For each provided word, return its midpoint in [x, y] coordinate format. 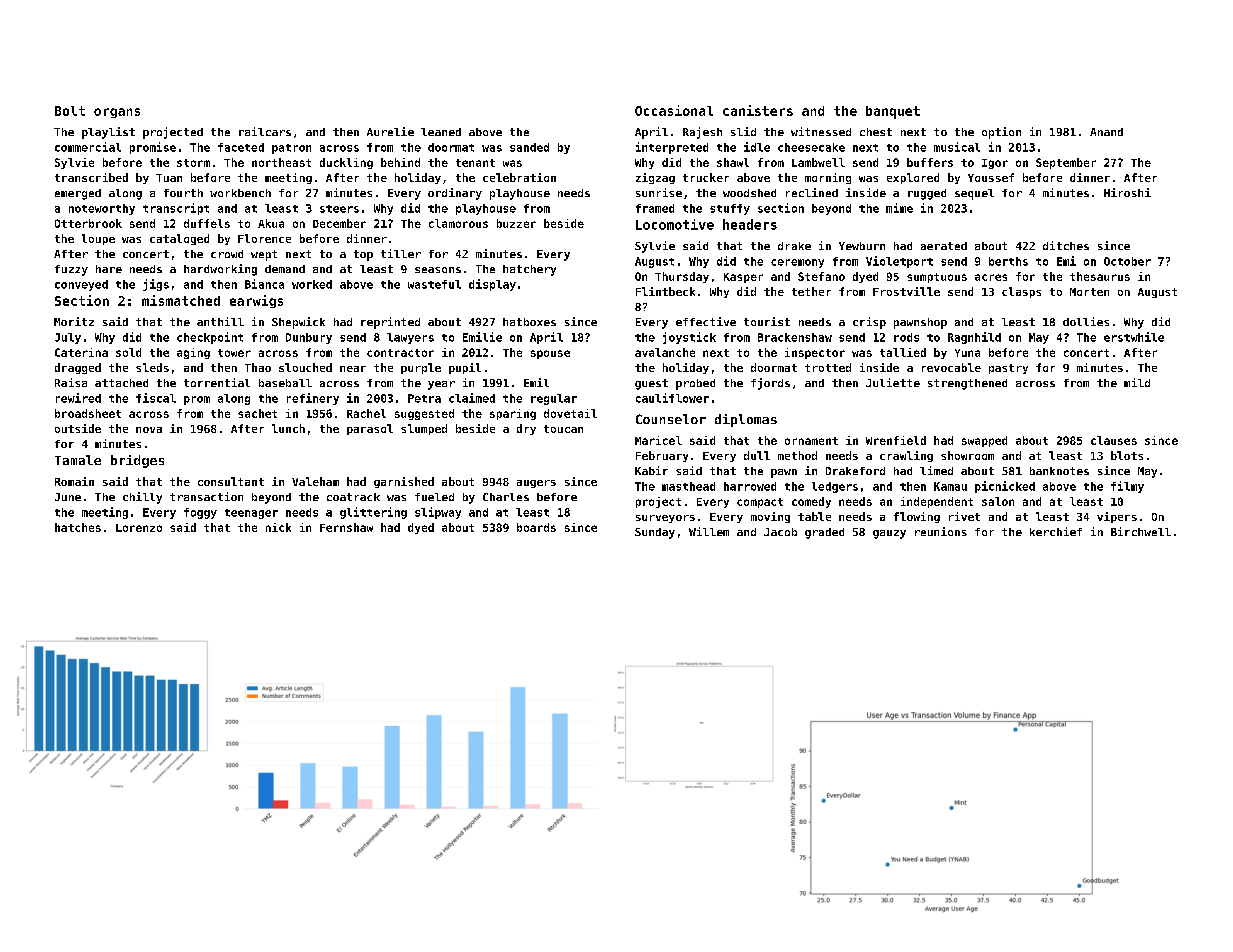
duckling [346, 163]
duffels [207, 223]
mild [1137, 382]
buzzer [516, 223]
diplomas [746, 420]
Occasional [674, 110]
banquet [893, 112]
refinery [313, 399]
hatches [78, 527]
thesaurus [1100, 276]
